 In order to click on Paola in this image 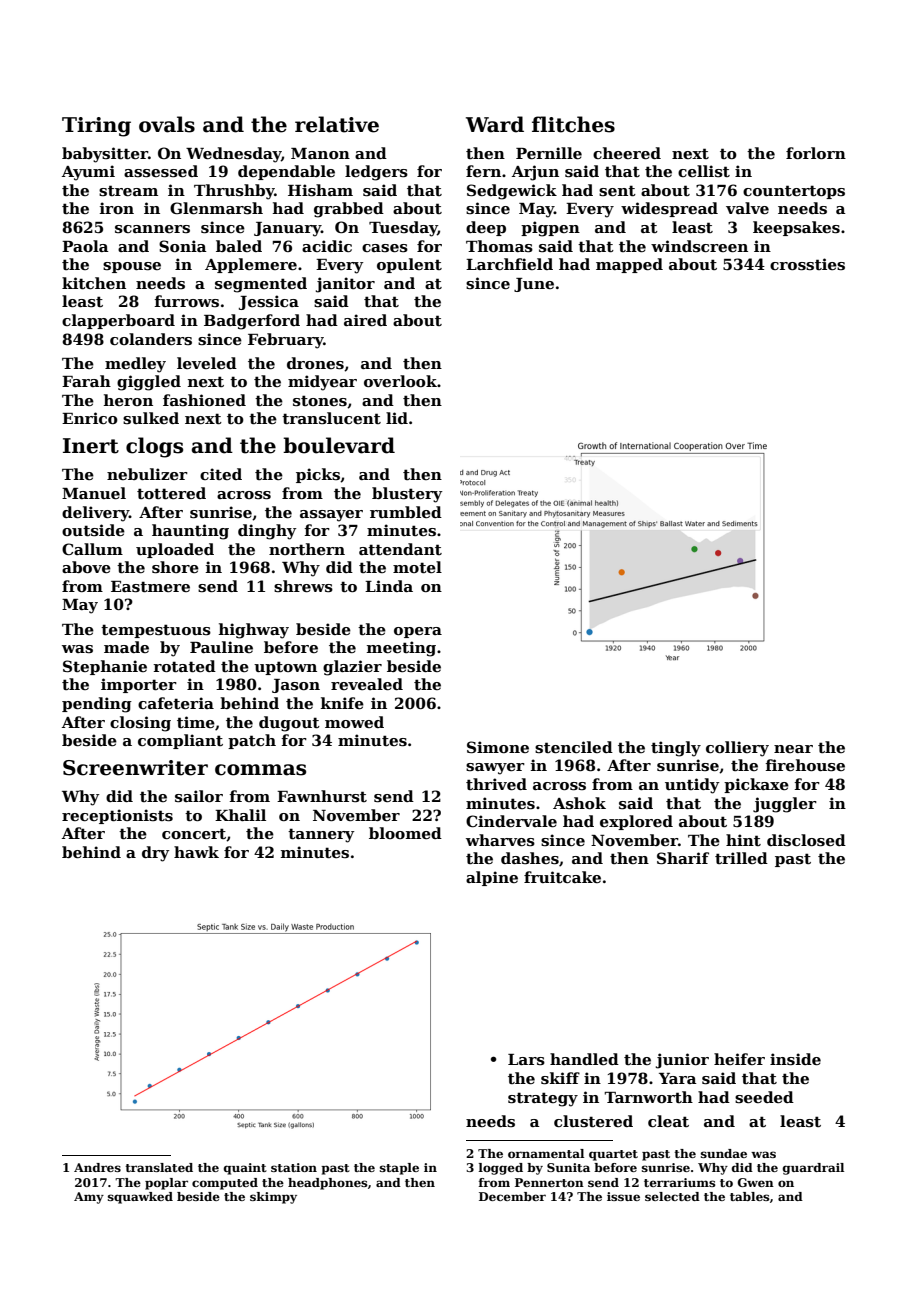, I will do `click(85, 246)`.
